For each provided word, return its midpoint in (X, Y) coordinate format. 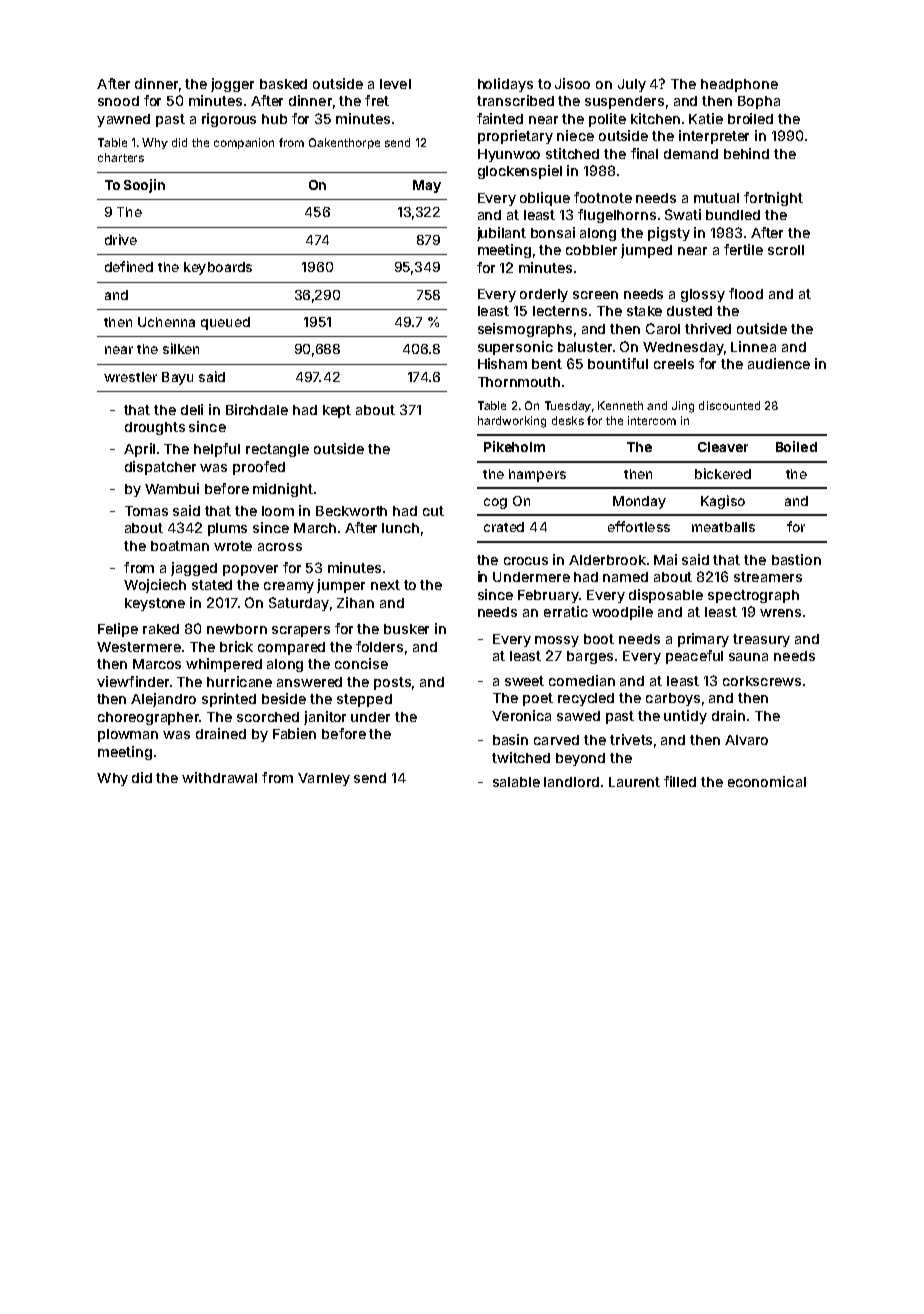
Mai (665, 559)
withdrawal (219, 777)
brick (236, 646)
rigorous (229, 120)
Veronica (521, 715)
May (427, 186)
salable (516, 782)
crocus (526, 561)
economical (767, 781)
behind (746, 153)
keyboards (218, 268)
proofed (259, 468)
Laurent (634, 782)
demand (691, 154)
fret (377, 100)
